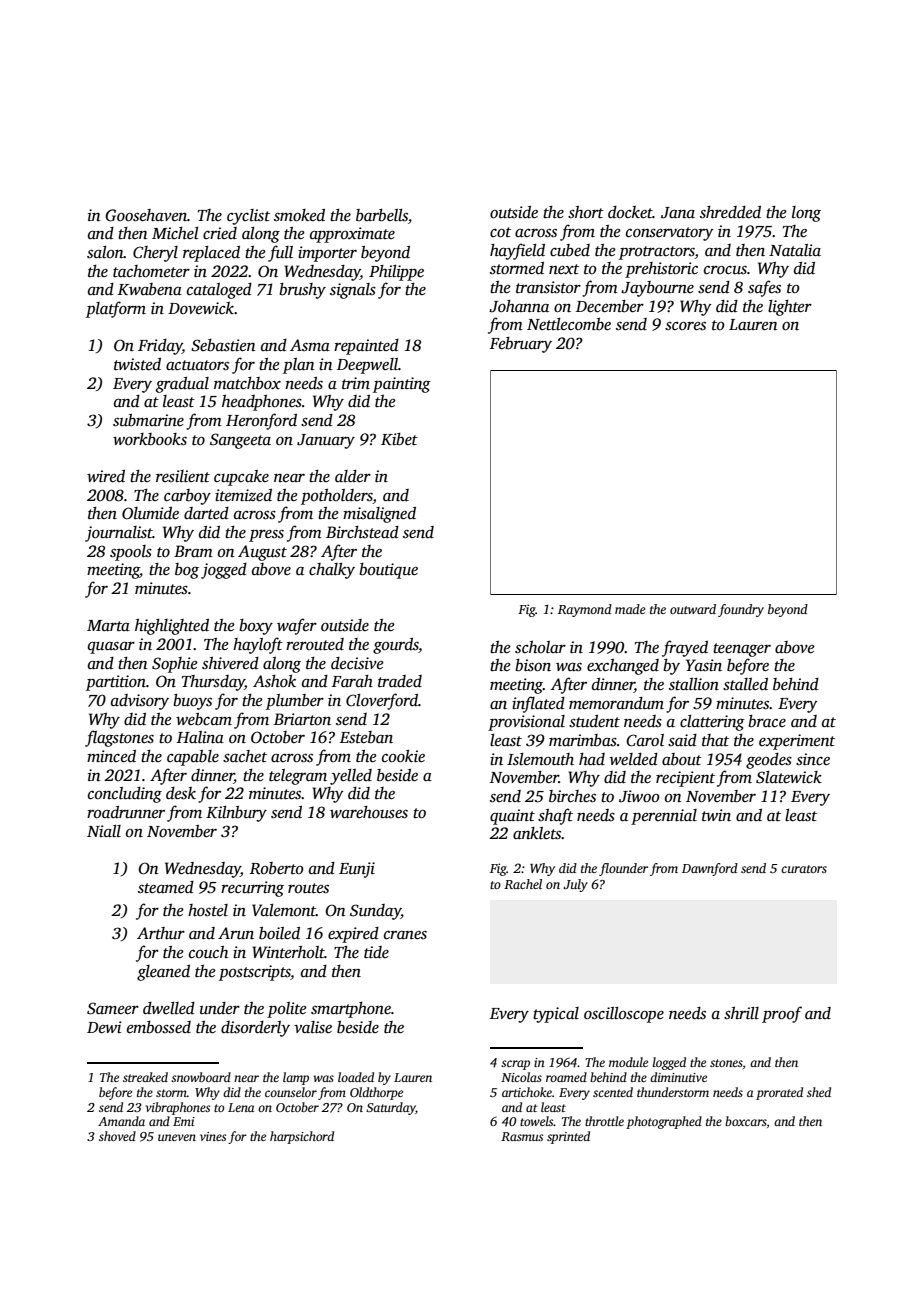 The image size is (924, 1311). What do you see at coordinates (119, 534) in the document?
I see `journalist` at bounding box center [119, 534].
